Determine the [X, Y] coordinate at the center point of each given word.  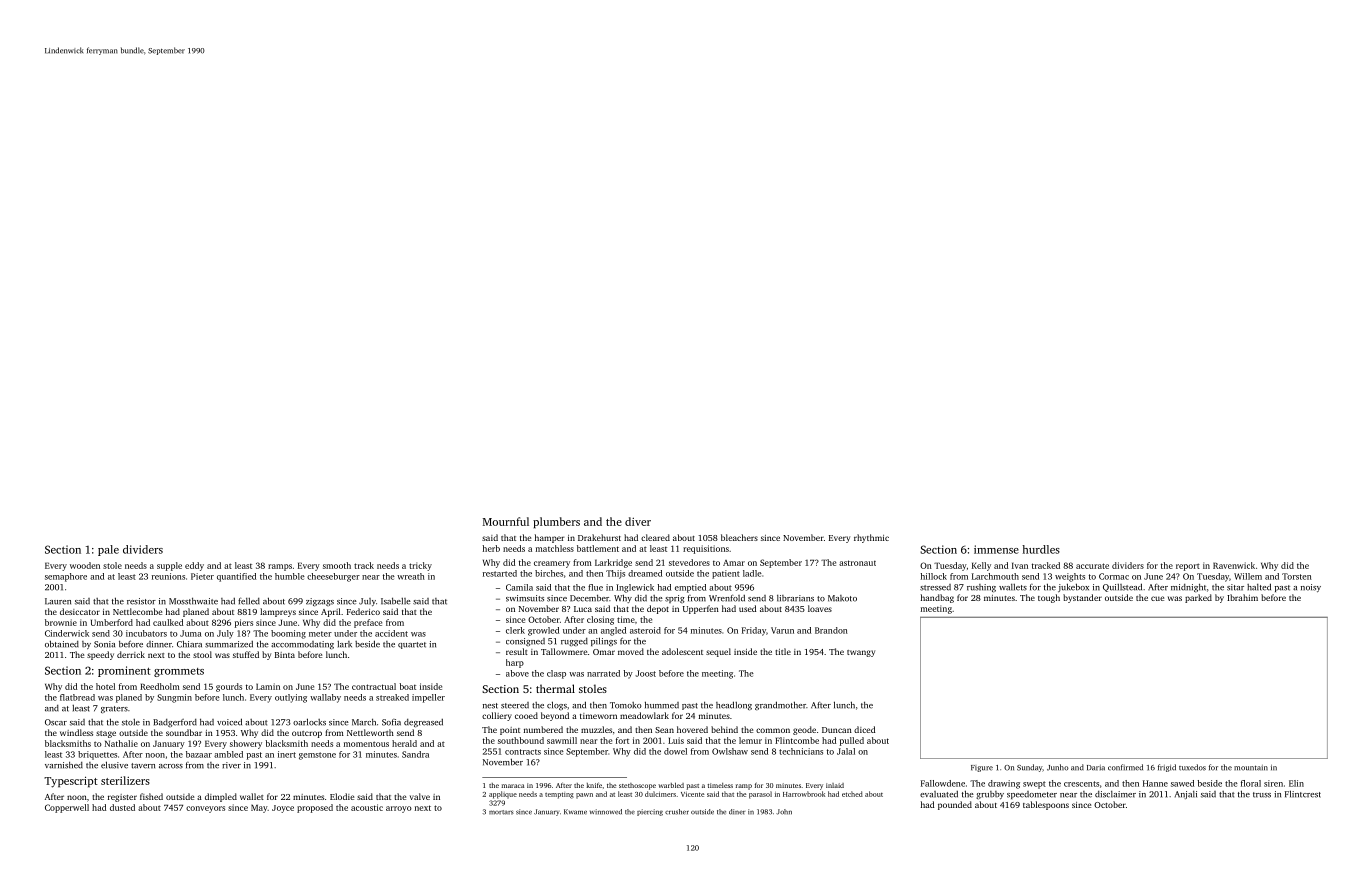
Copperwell [67, 808]
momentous [366, 744]
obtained [62, 644]
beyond [555, 716]
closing [600, 620]
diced [864, 729]
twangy [861, 653]
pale [108, 550]
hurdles [1041, 549]
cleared [655, 537]
